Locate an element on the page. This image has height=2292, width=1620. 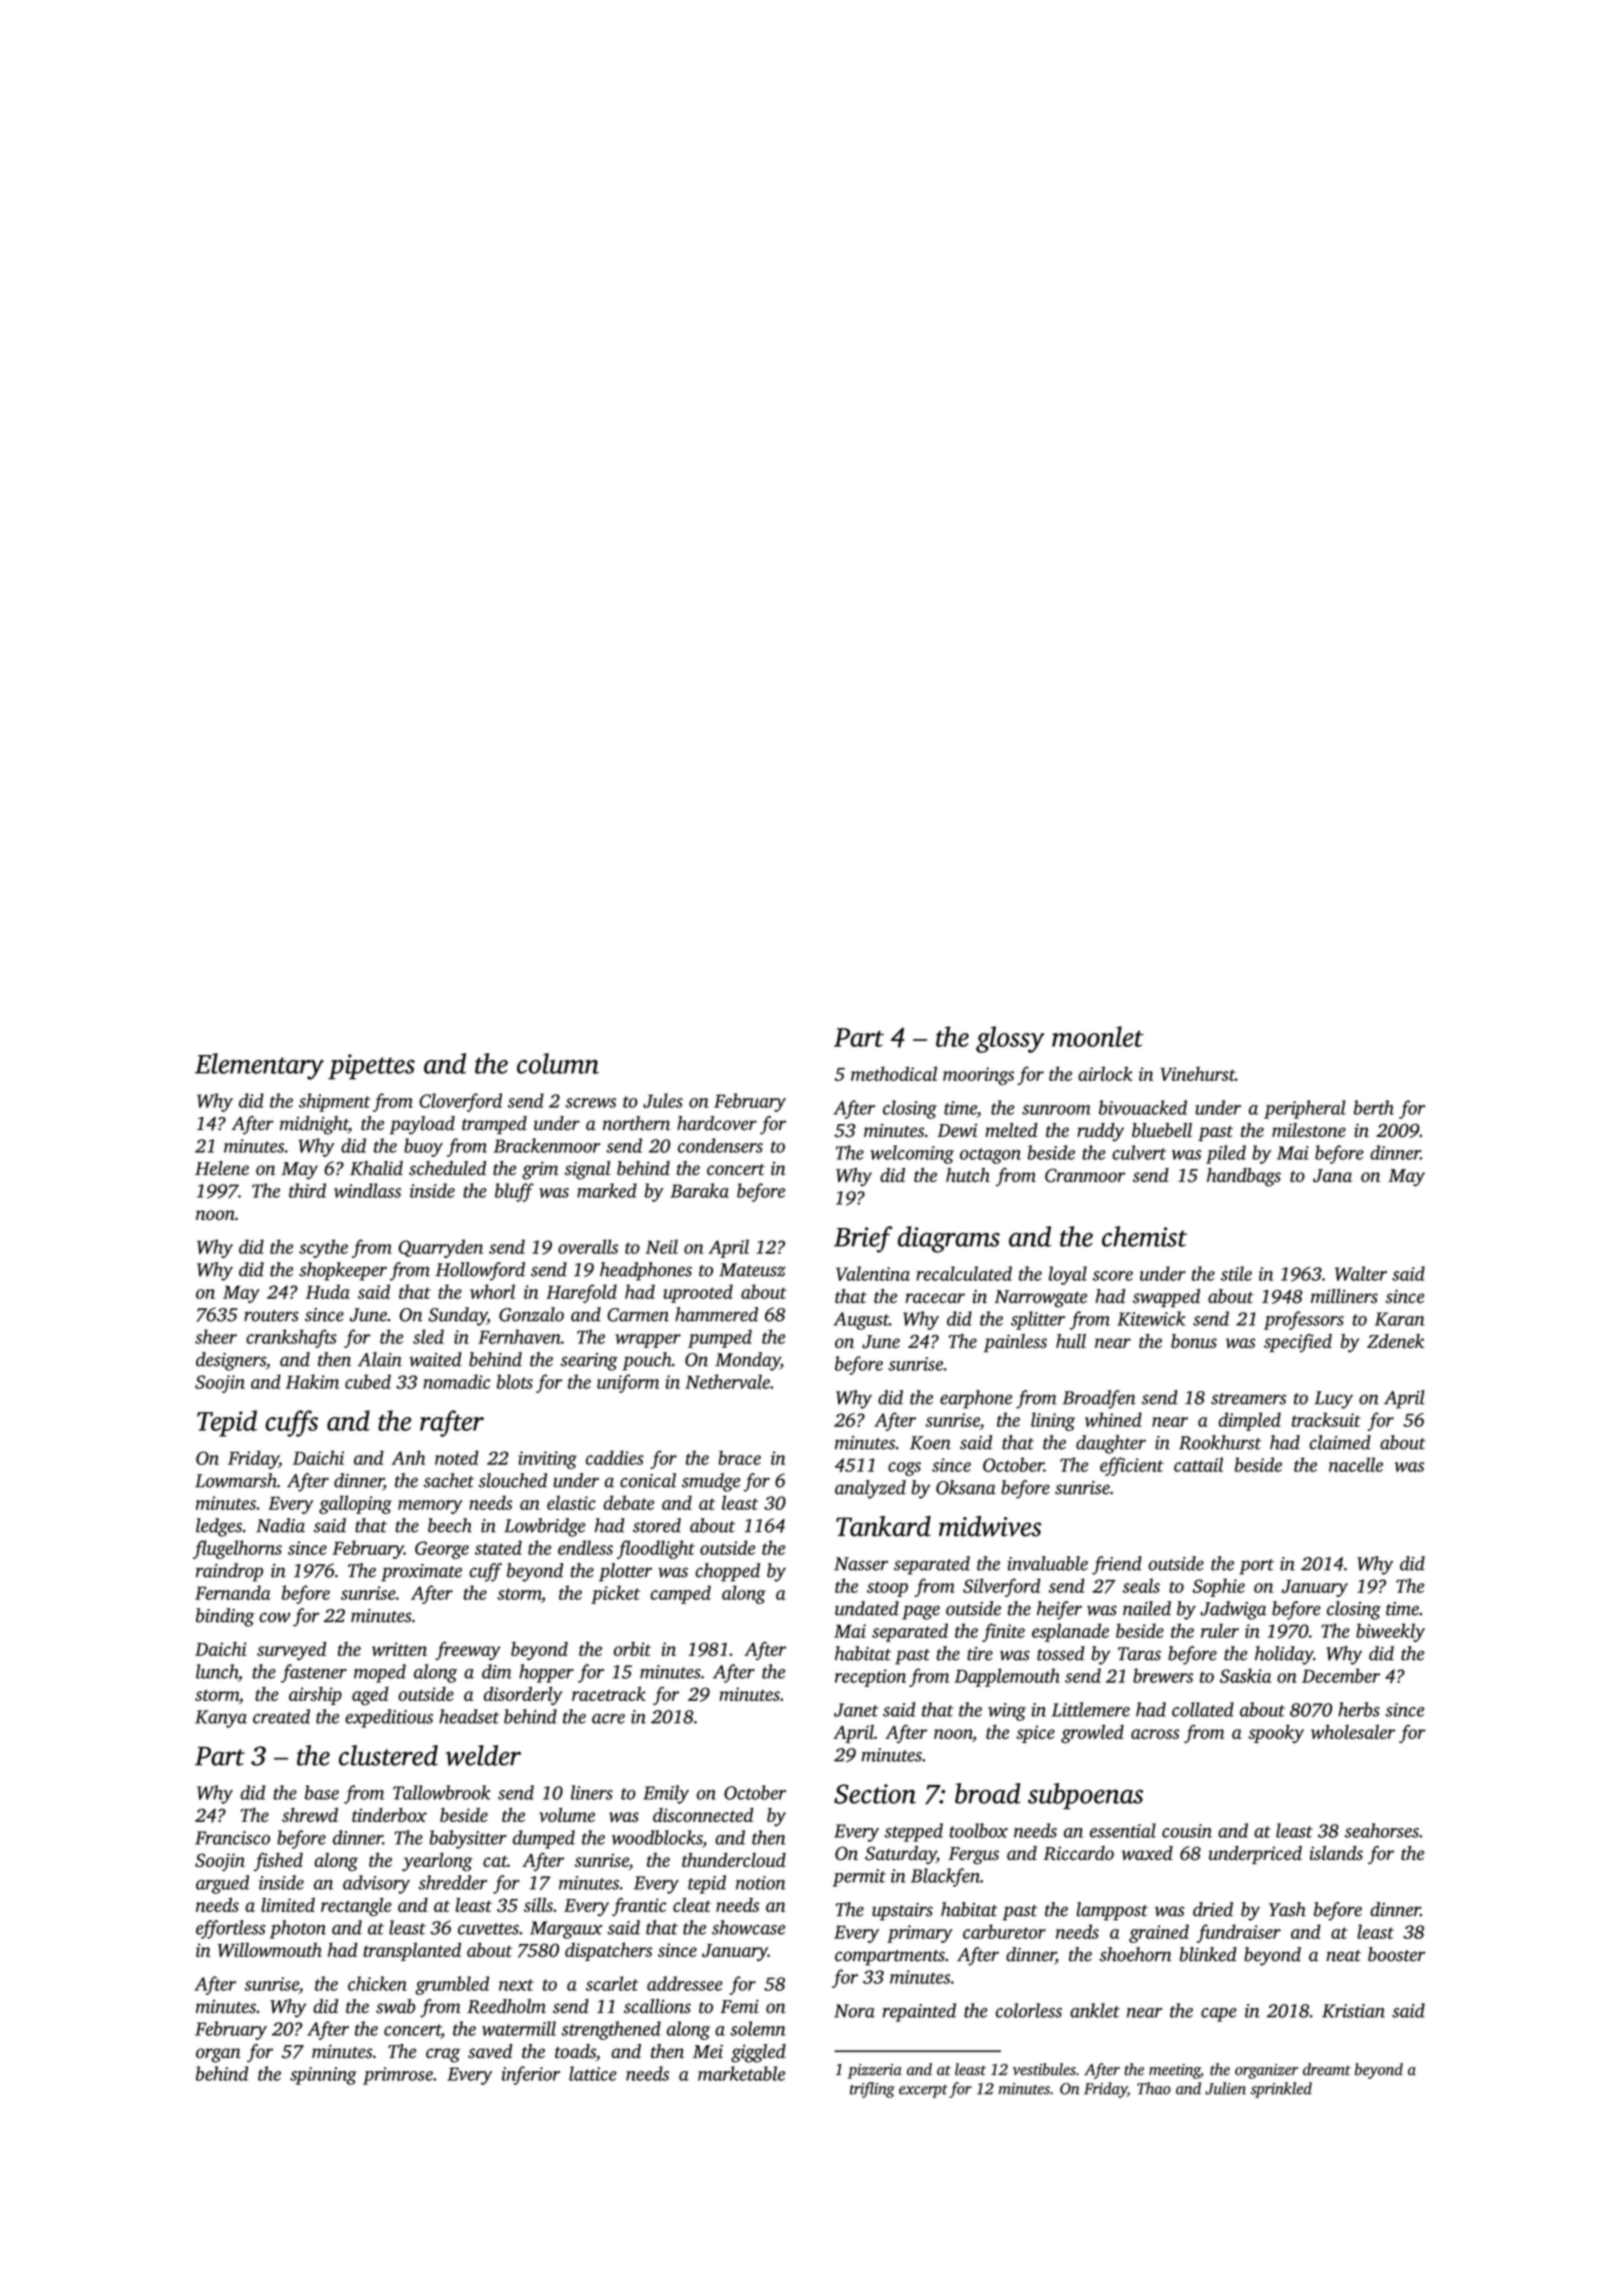
Tankard is located at coordinates (883, 1526).
